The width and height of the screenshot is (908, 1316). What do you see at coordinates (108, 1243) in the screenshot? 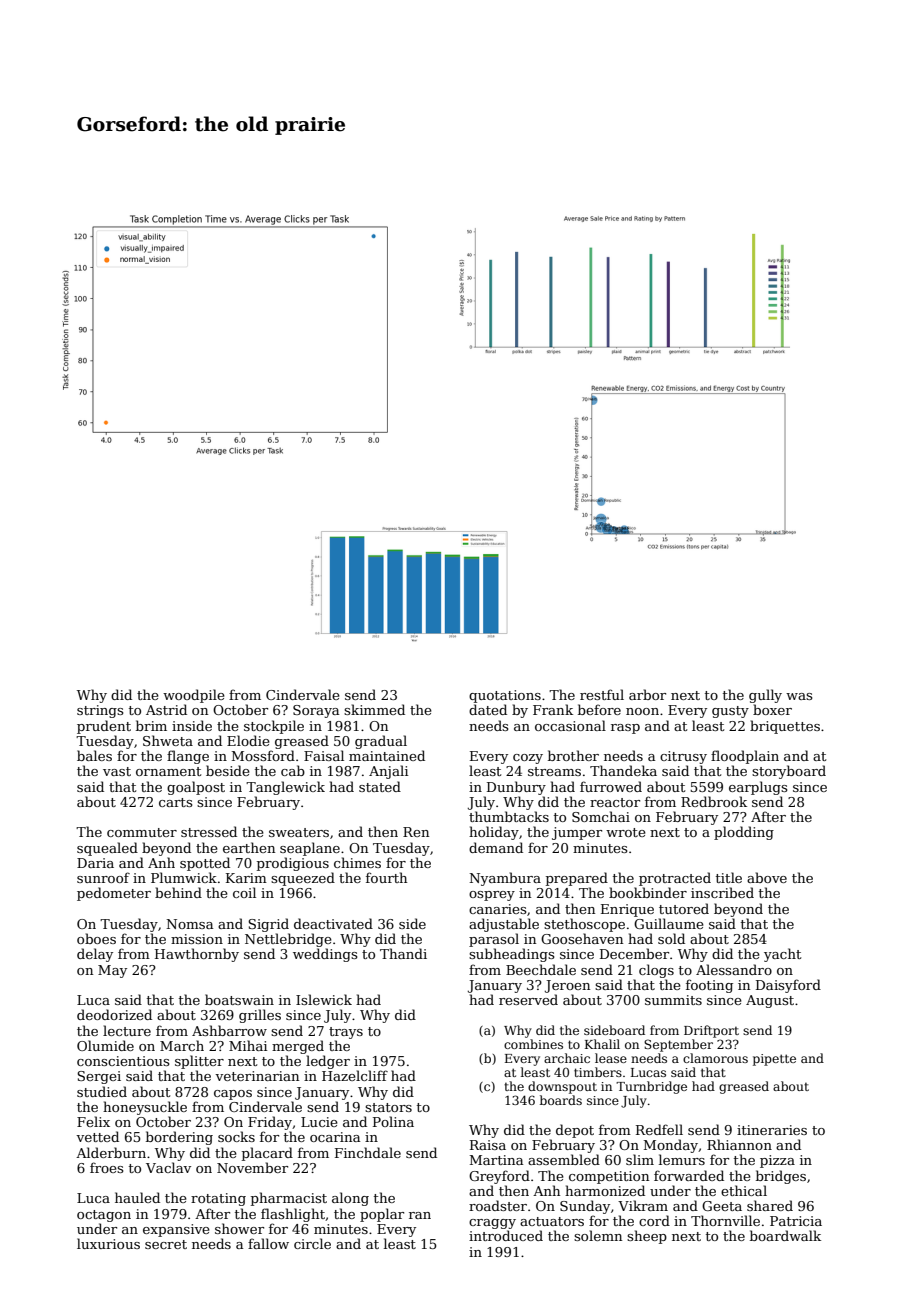
I see `luxurious` at bounding box center [108, 1243].
